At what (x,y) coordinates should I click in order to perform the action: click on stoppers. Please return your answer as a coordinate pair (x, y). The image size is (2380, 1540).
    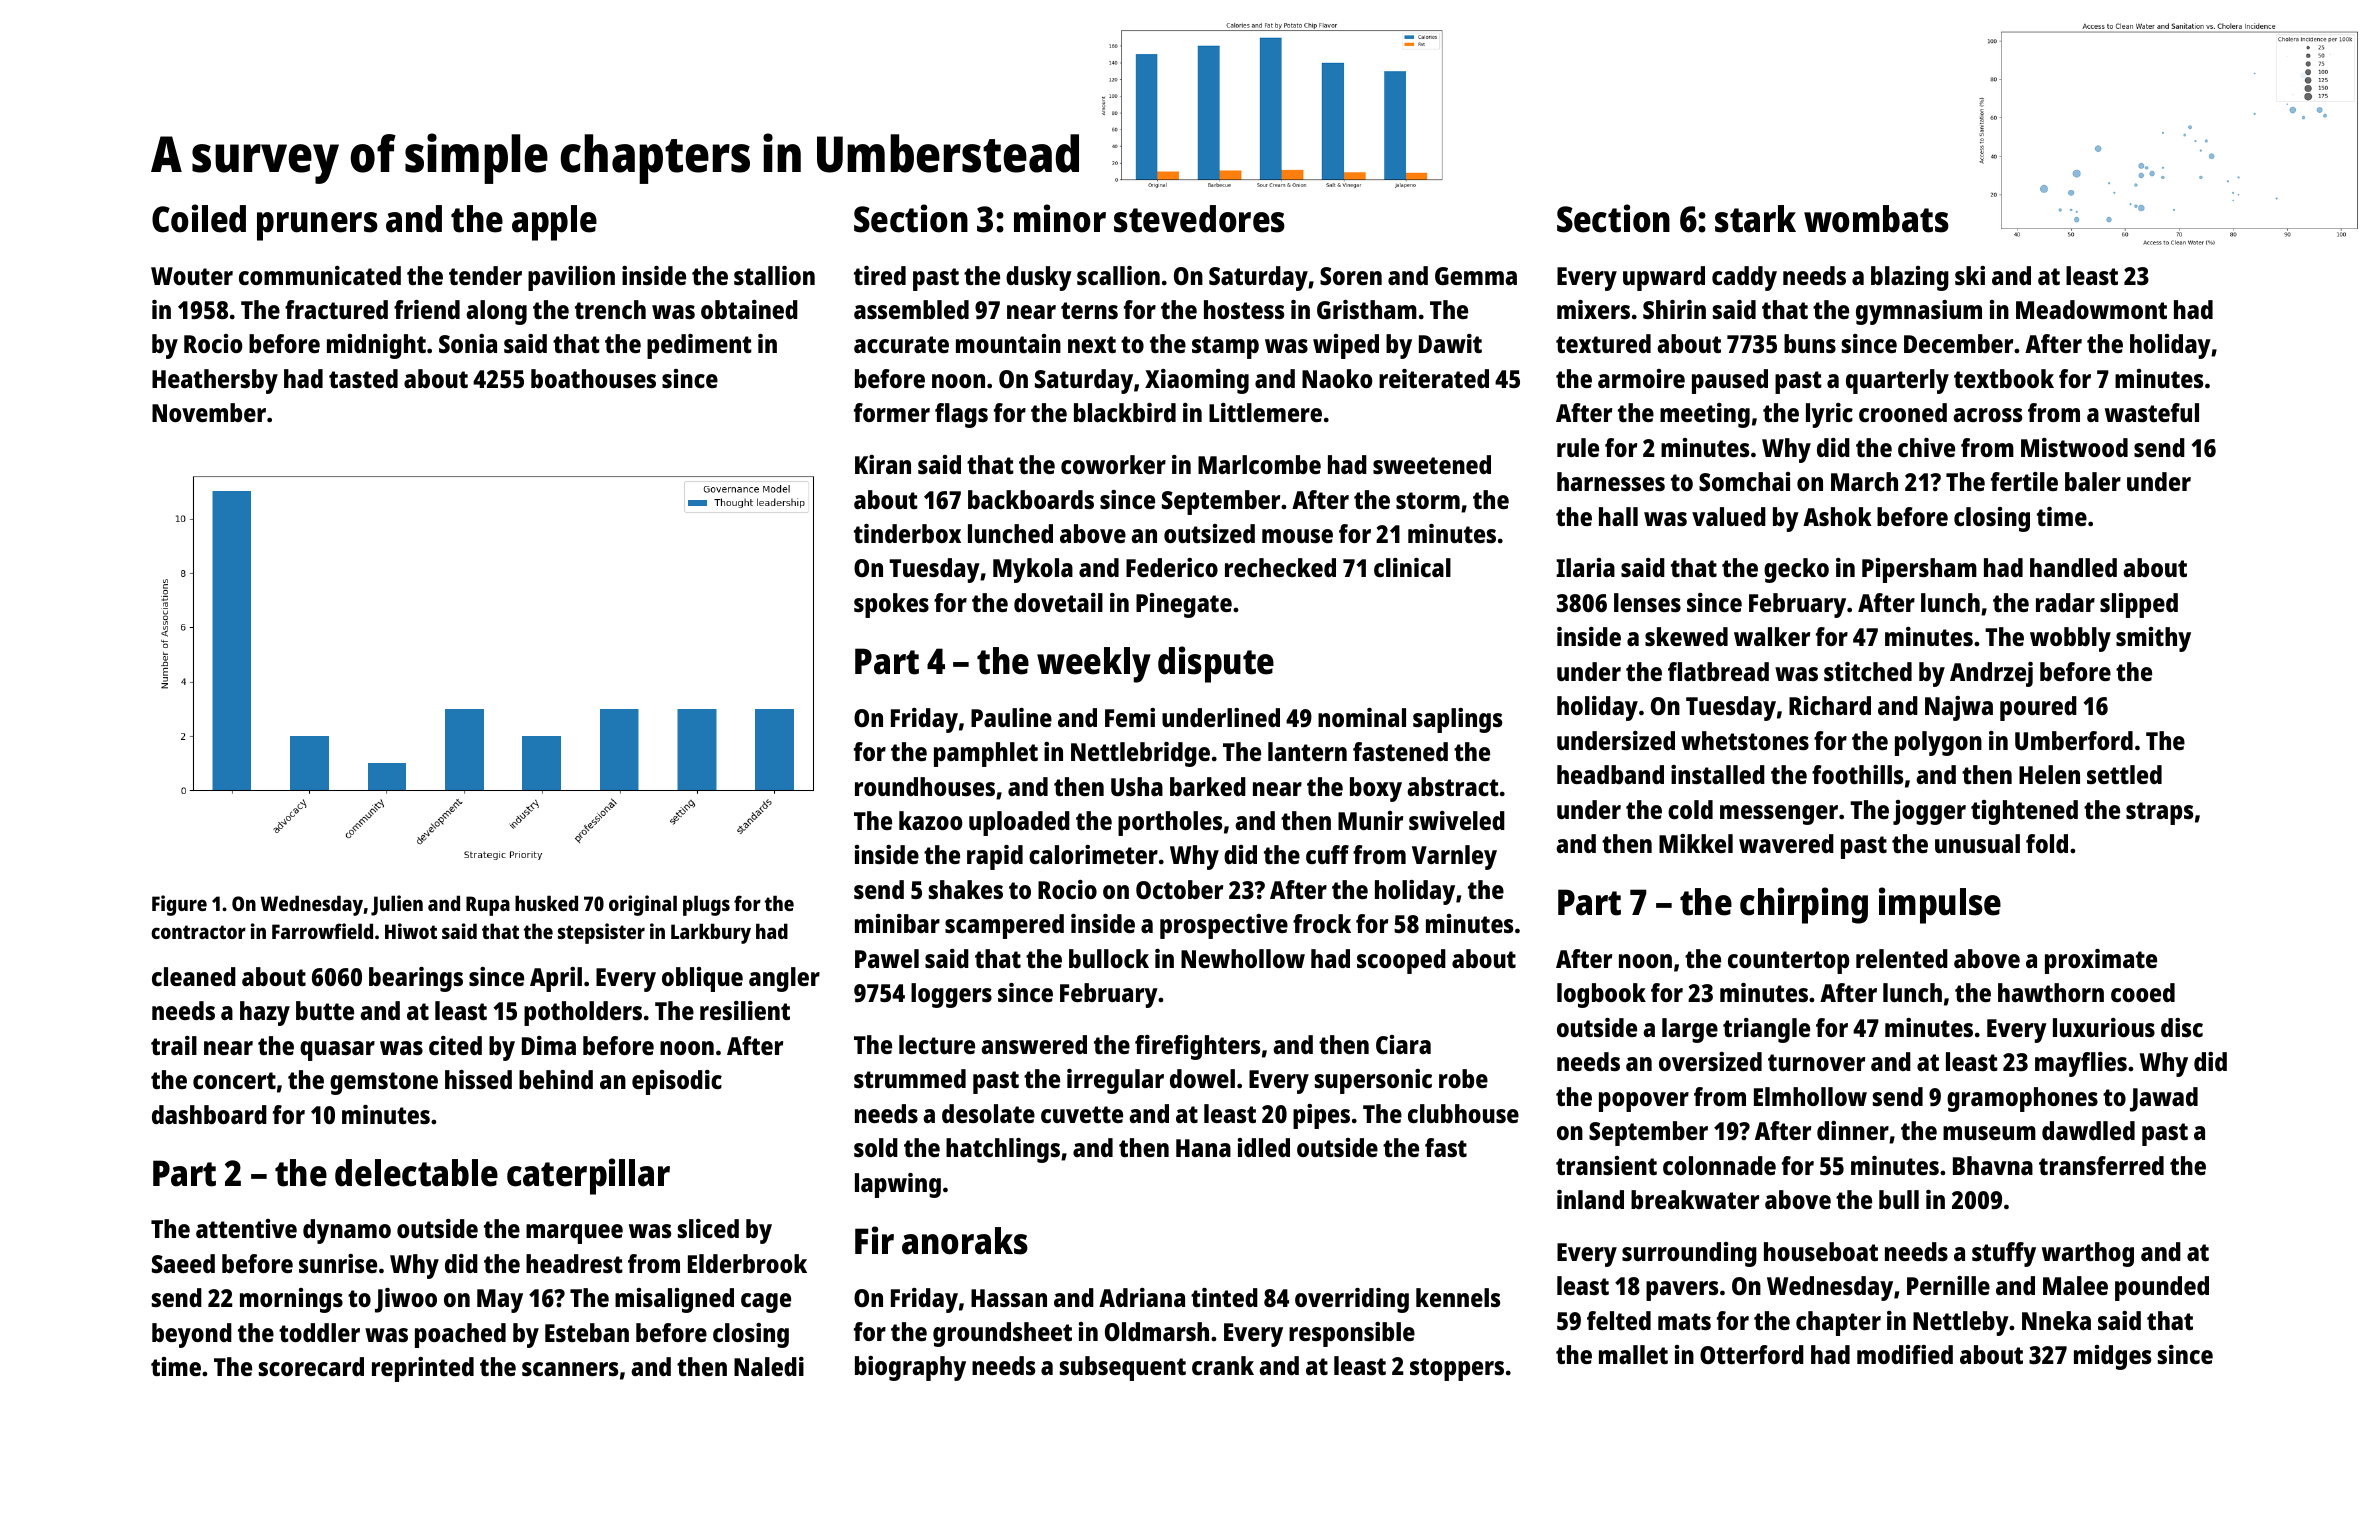
    Looking at the image, I should click on (1457, 1369).
